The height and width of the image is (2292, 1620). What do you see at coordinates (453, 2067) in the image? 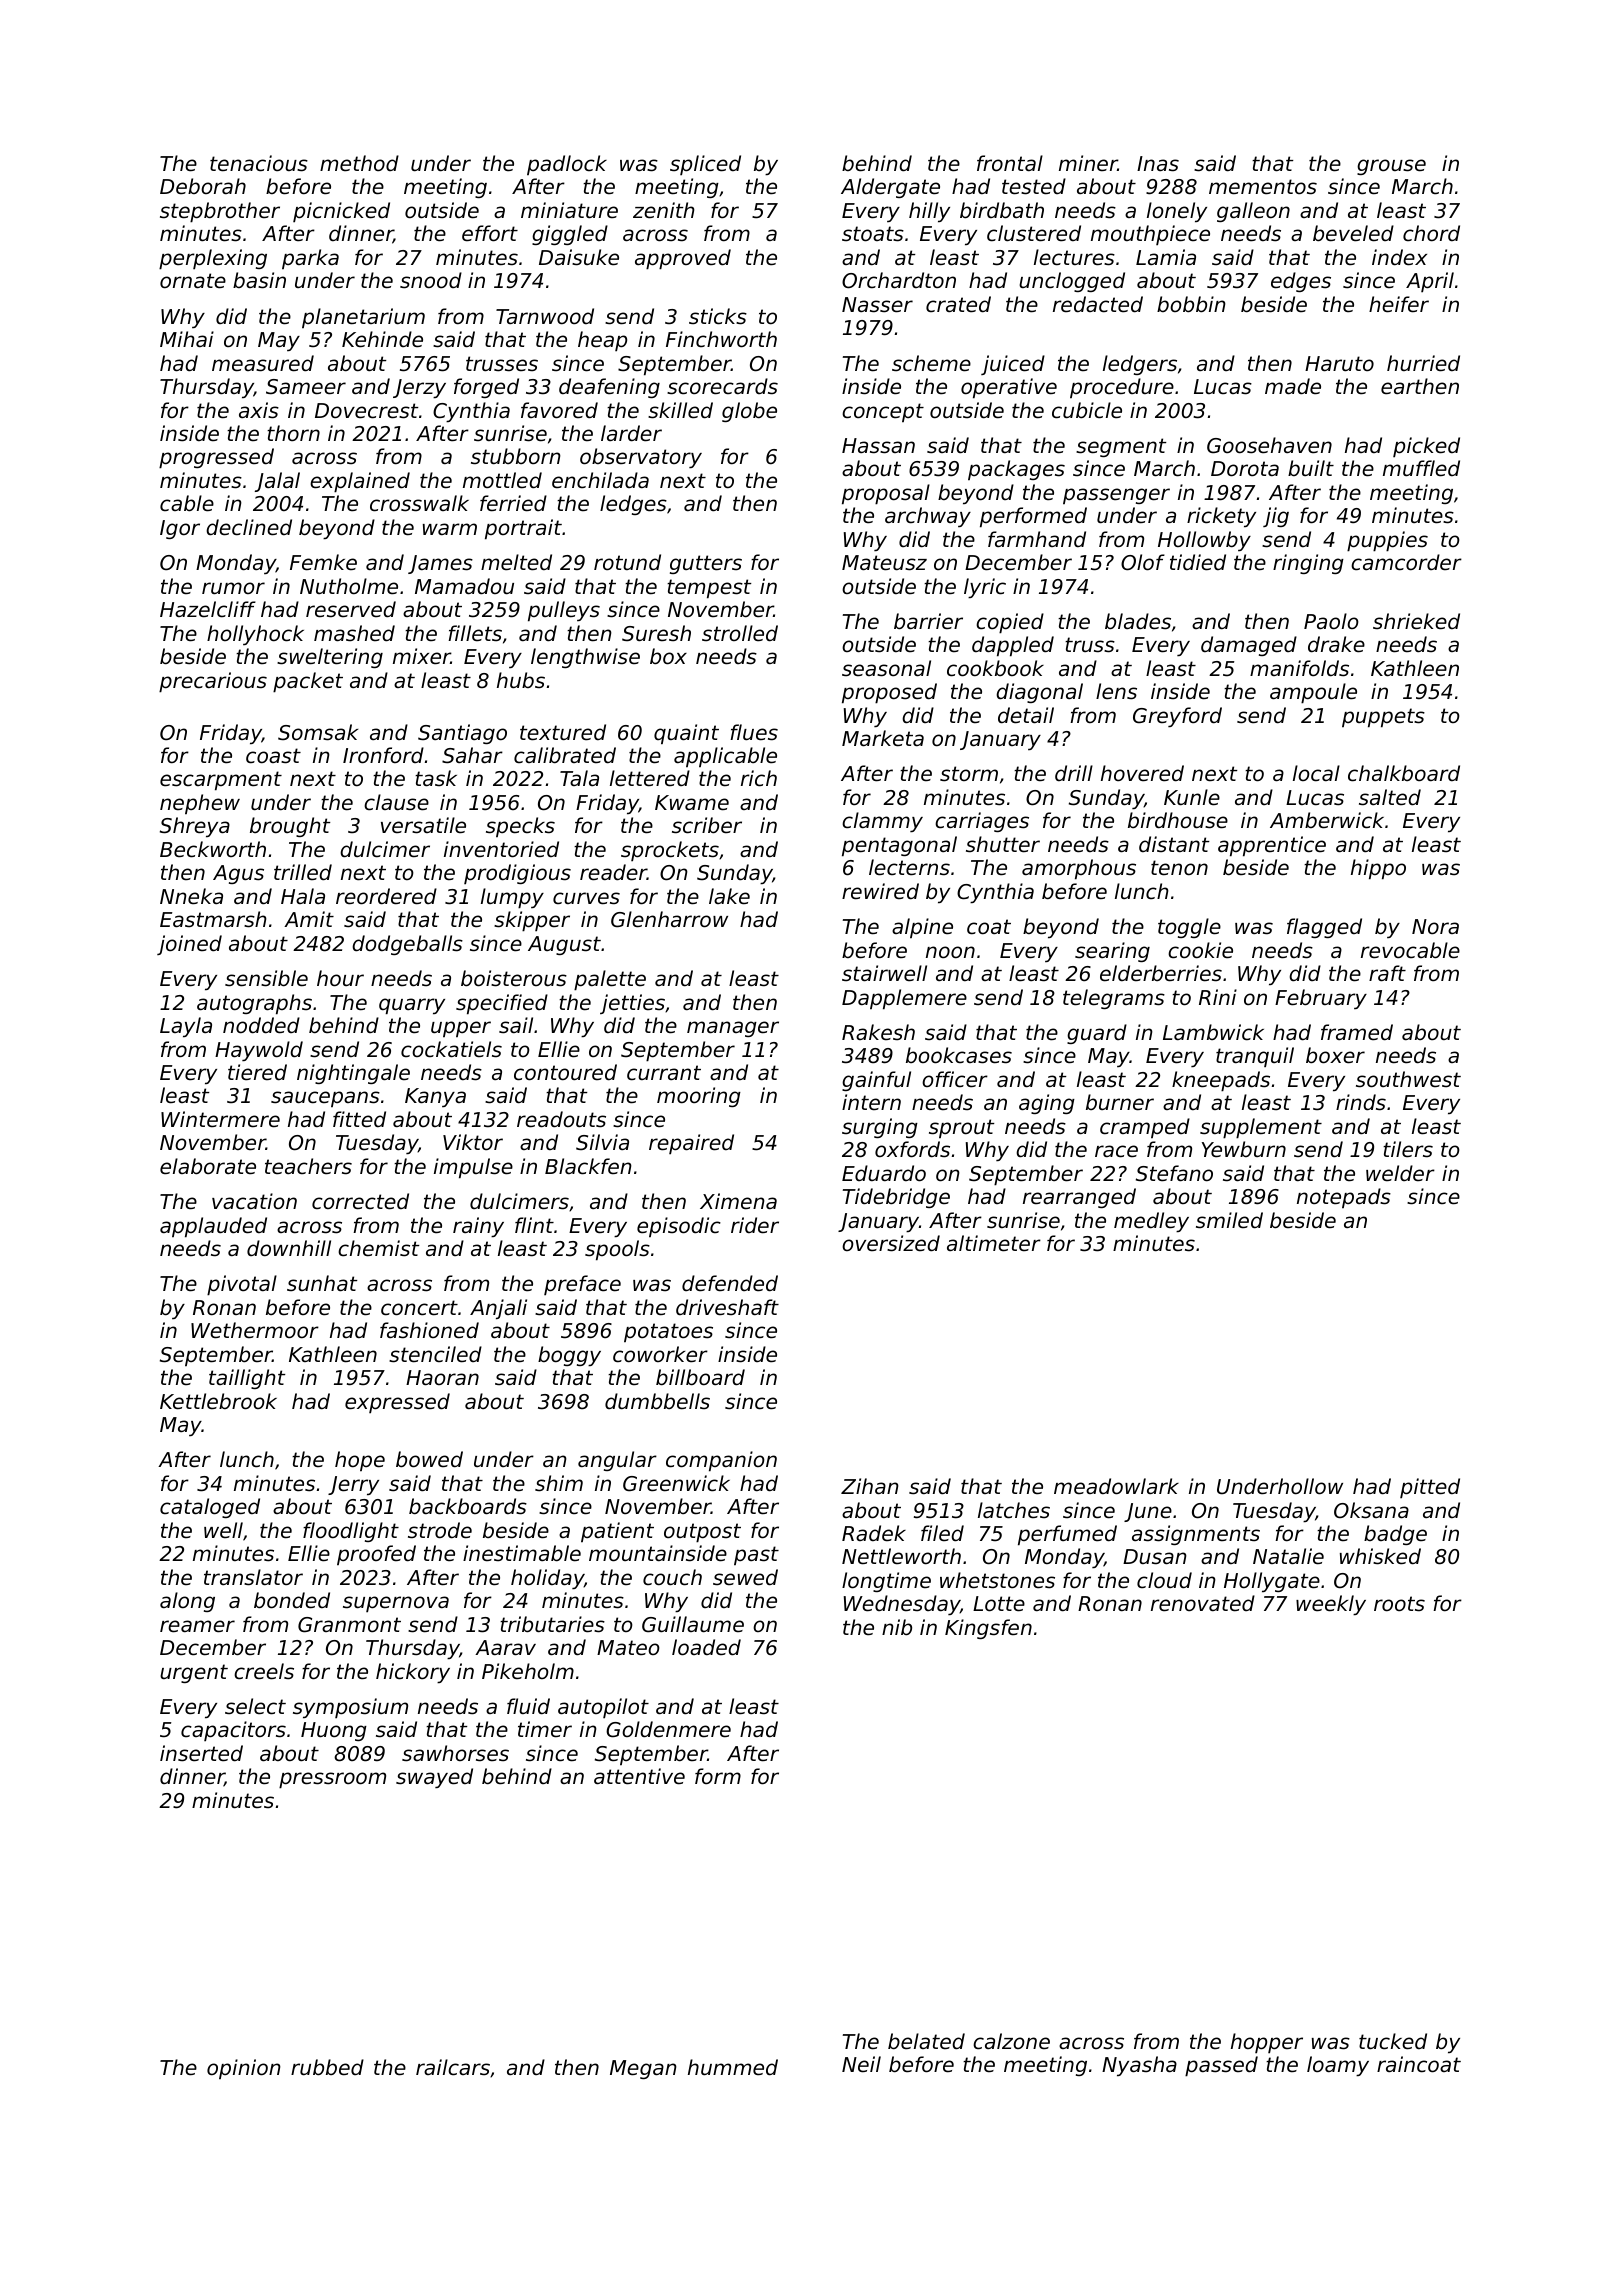
I see `railcars` at bounding box center [453, 2067].
